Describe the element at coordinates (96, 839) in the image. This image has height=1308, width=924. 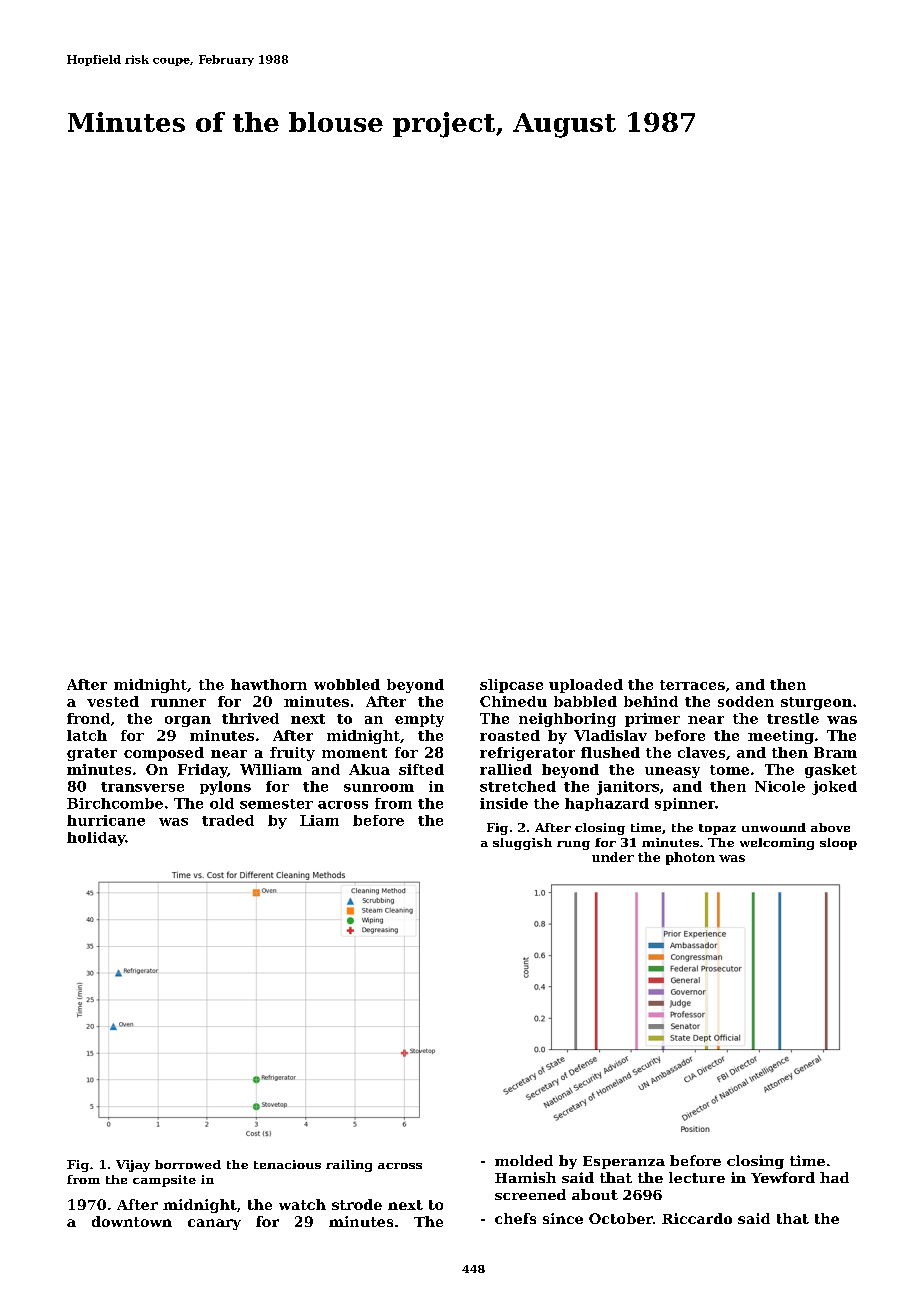
I see `holiday` at that location.
